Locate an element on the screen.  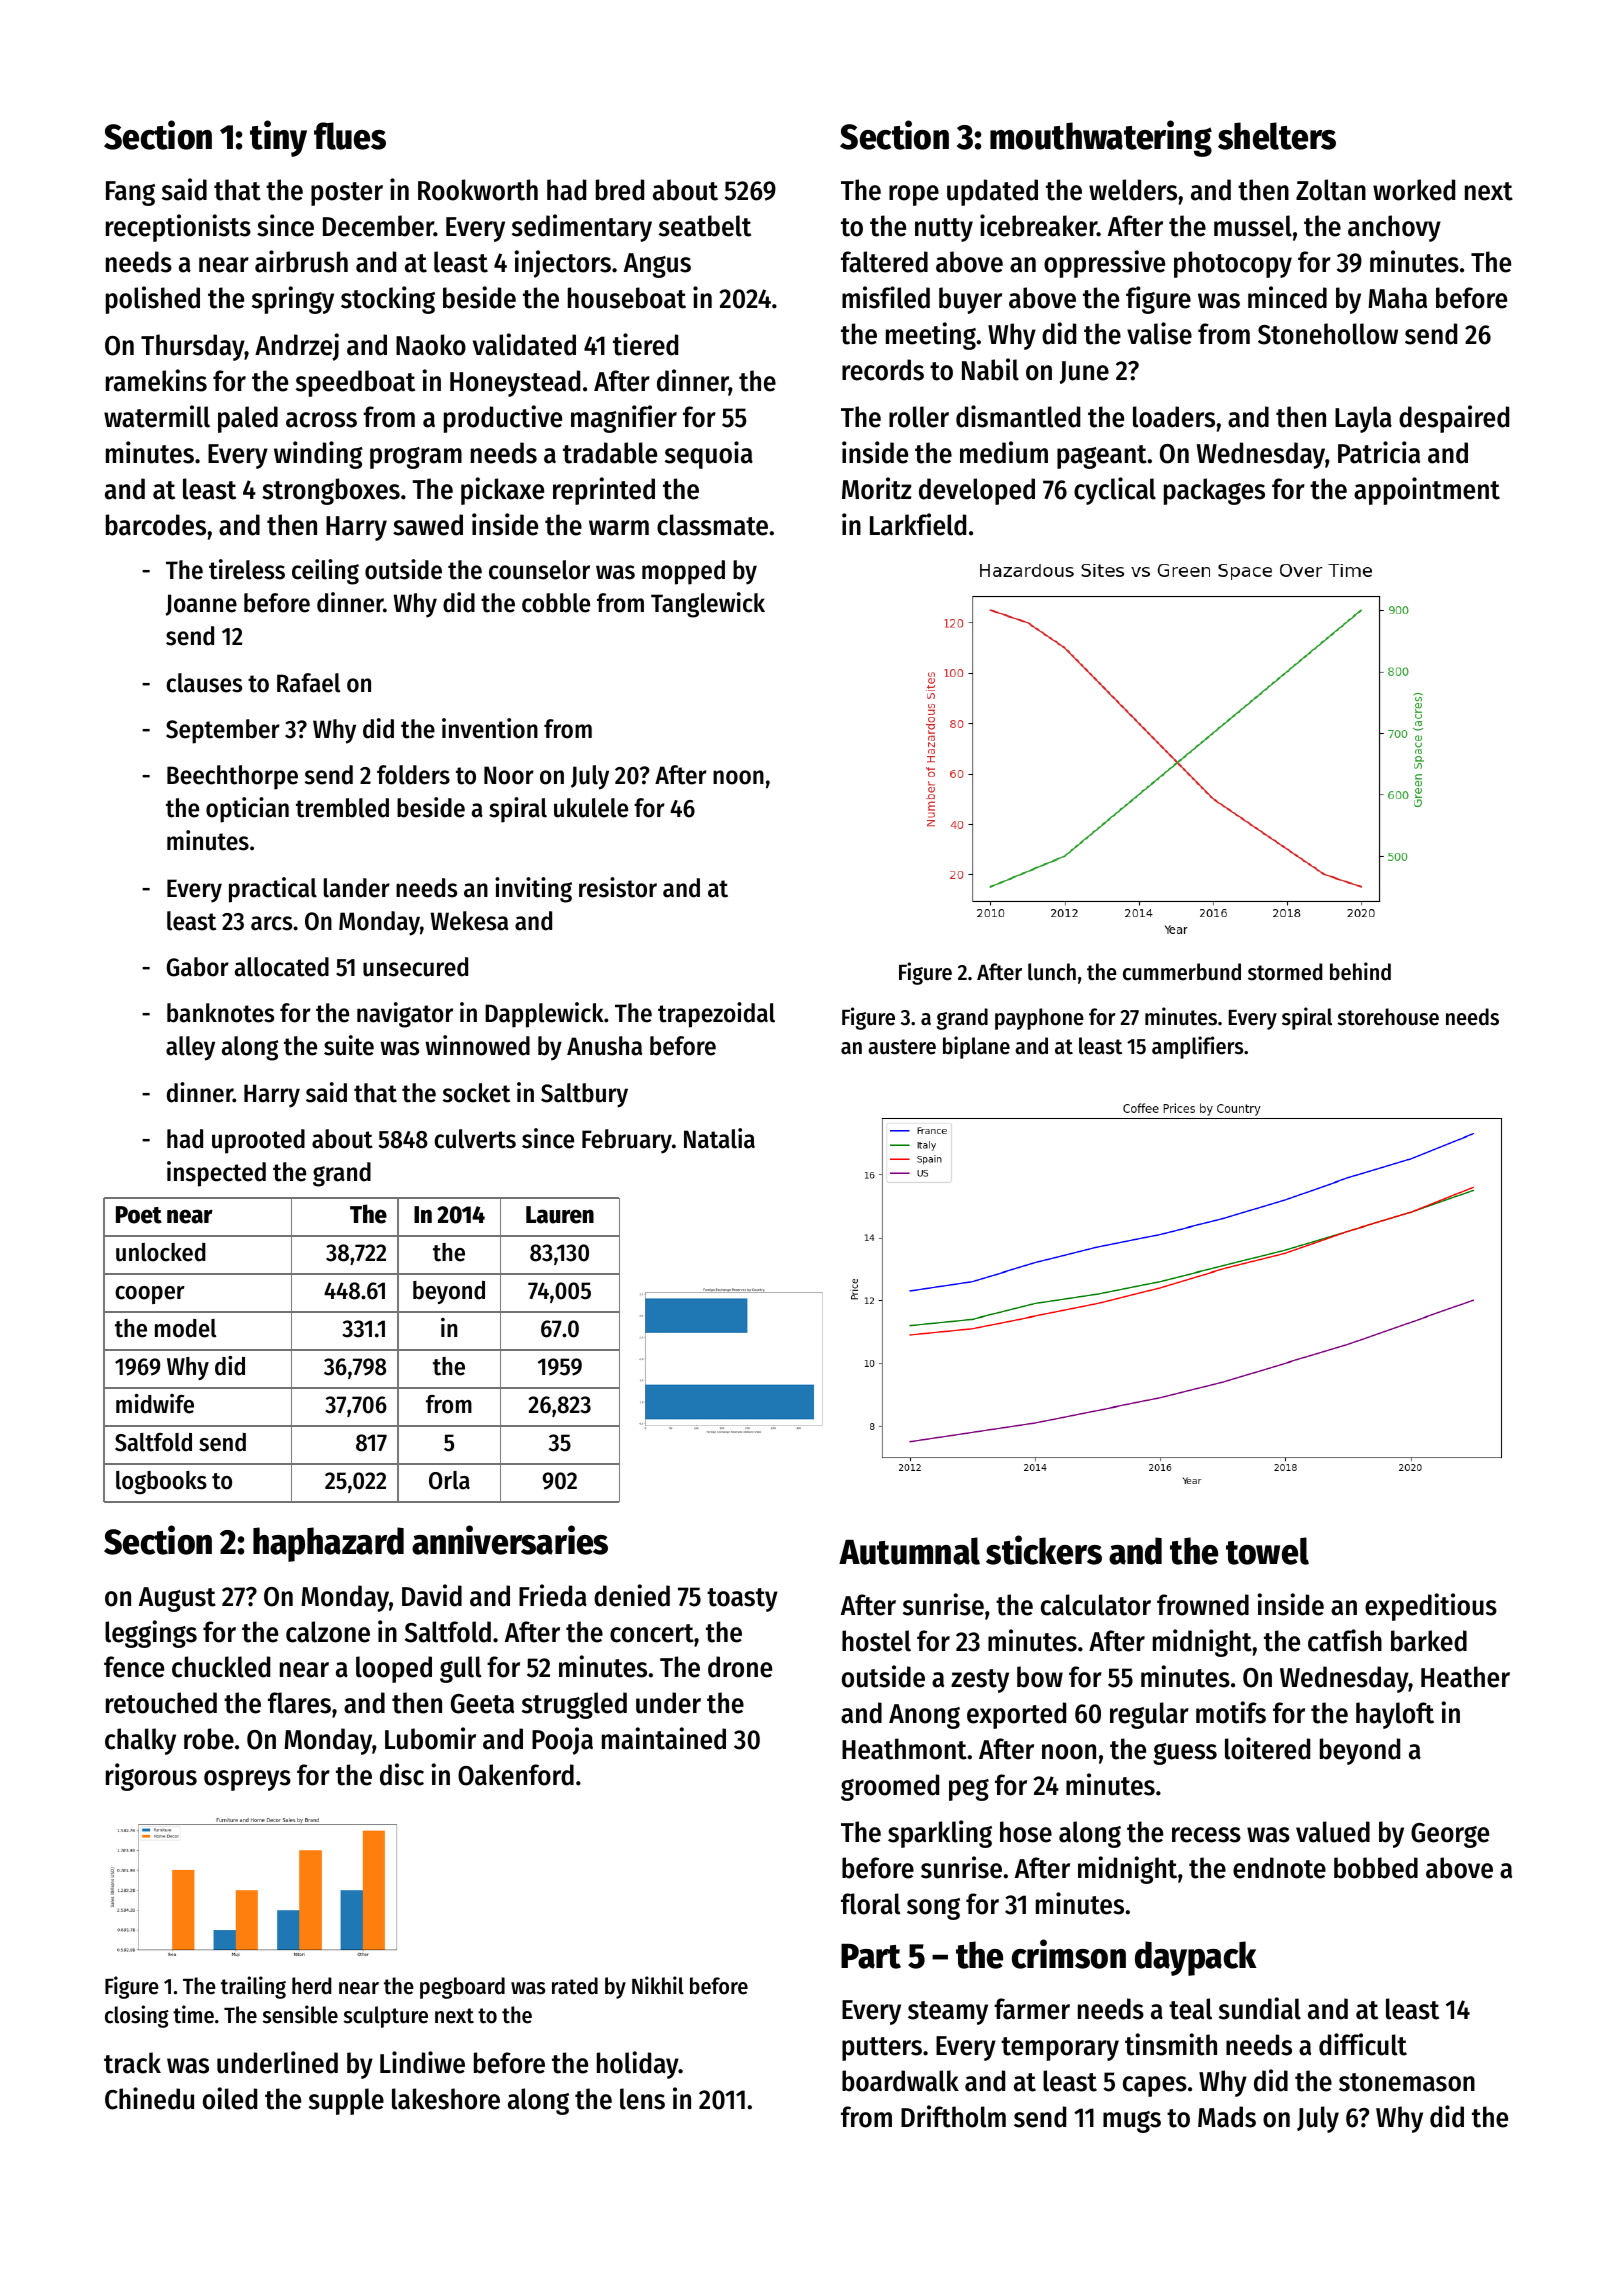
warm is located at coordinates (619, 528).
